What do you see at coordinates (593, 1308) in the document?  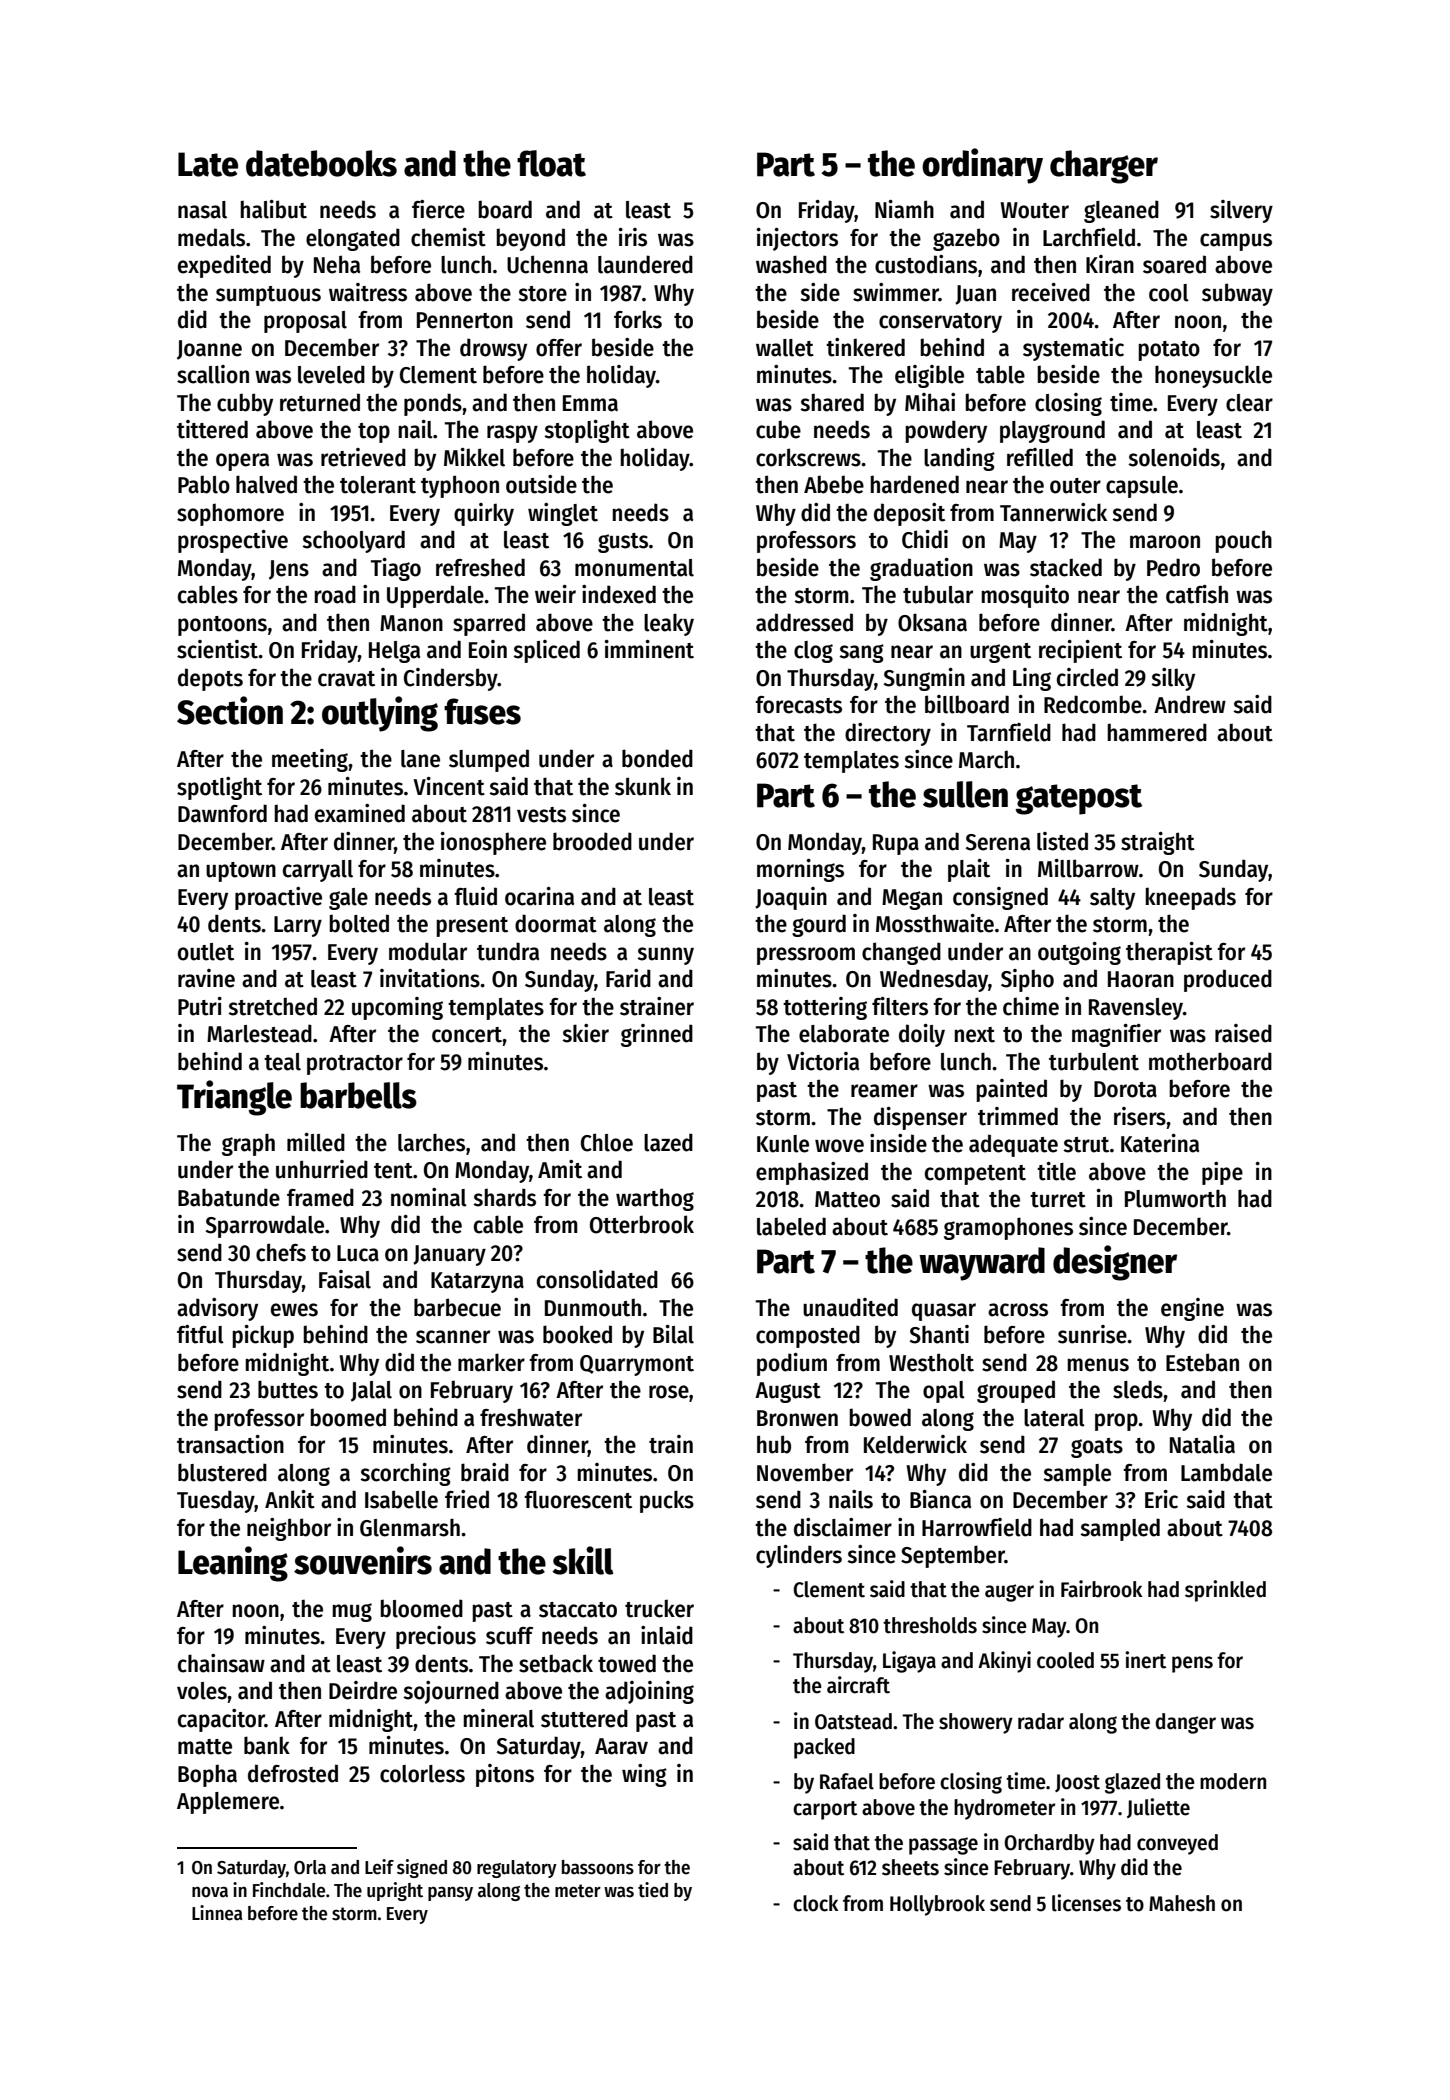 I see `Dunmouth` at bounding box center [593, 1308].
